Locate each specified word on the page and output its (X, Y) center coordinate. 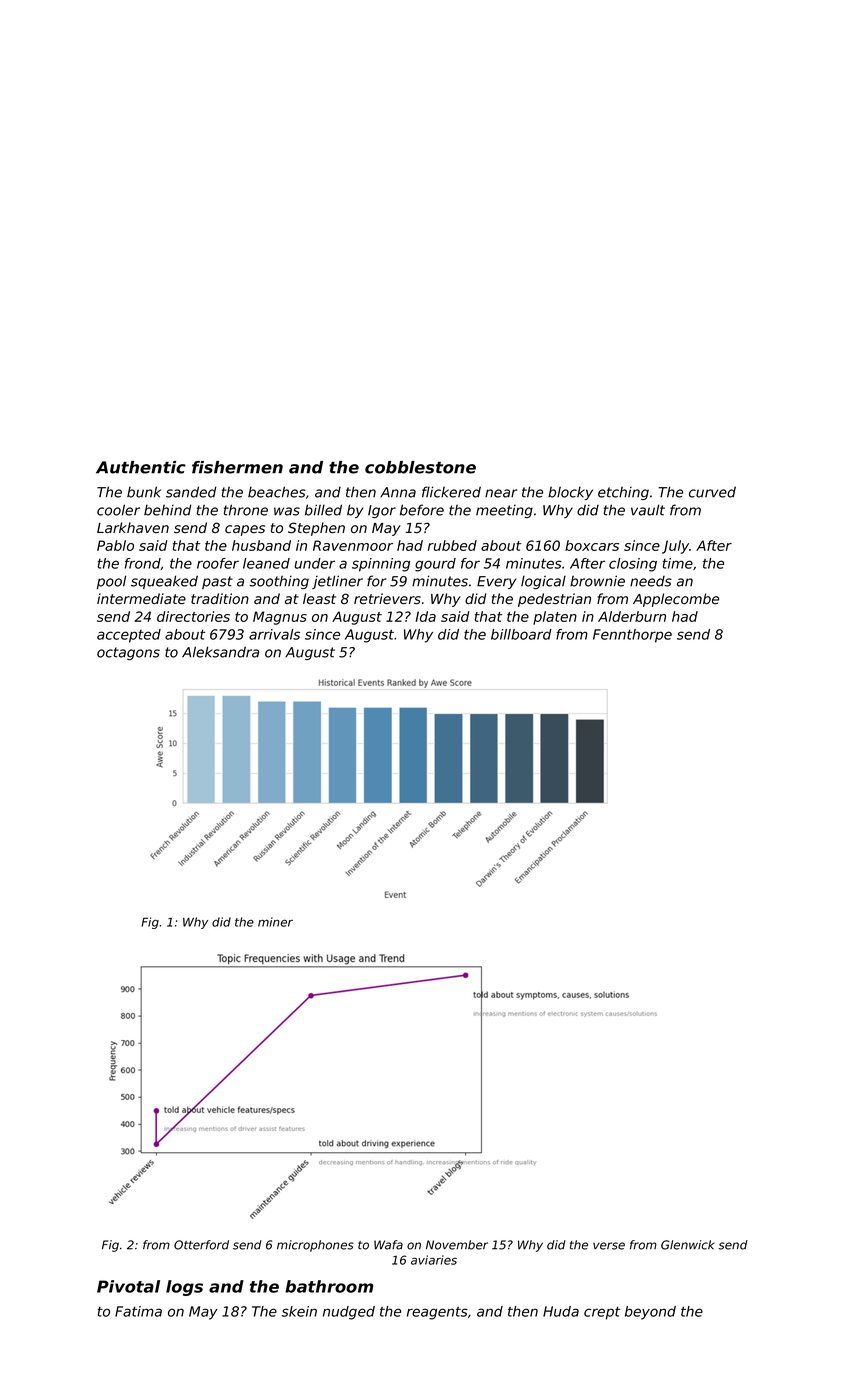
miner (275, 922)
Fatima (138, 1311)
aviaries (434, 1260)
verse (609, 1246)
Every (496, 582)
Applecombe (676, 600)
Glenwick (688, 1245)
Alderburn (632, 616)
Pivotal (128, 1286)
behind (168, 510)
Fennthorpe (632, 636)
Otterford (201, 1245)
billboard (521, 634)
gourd (435, 565)
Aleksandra (220, 652)
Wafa (388, 1245)
